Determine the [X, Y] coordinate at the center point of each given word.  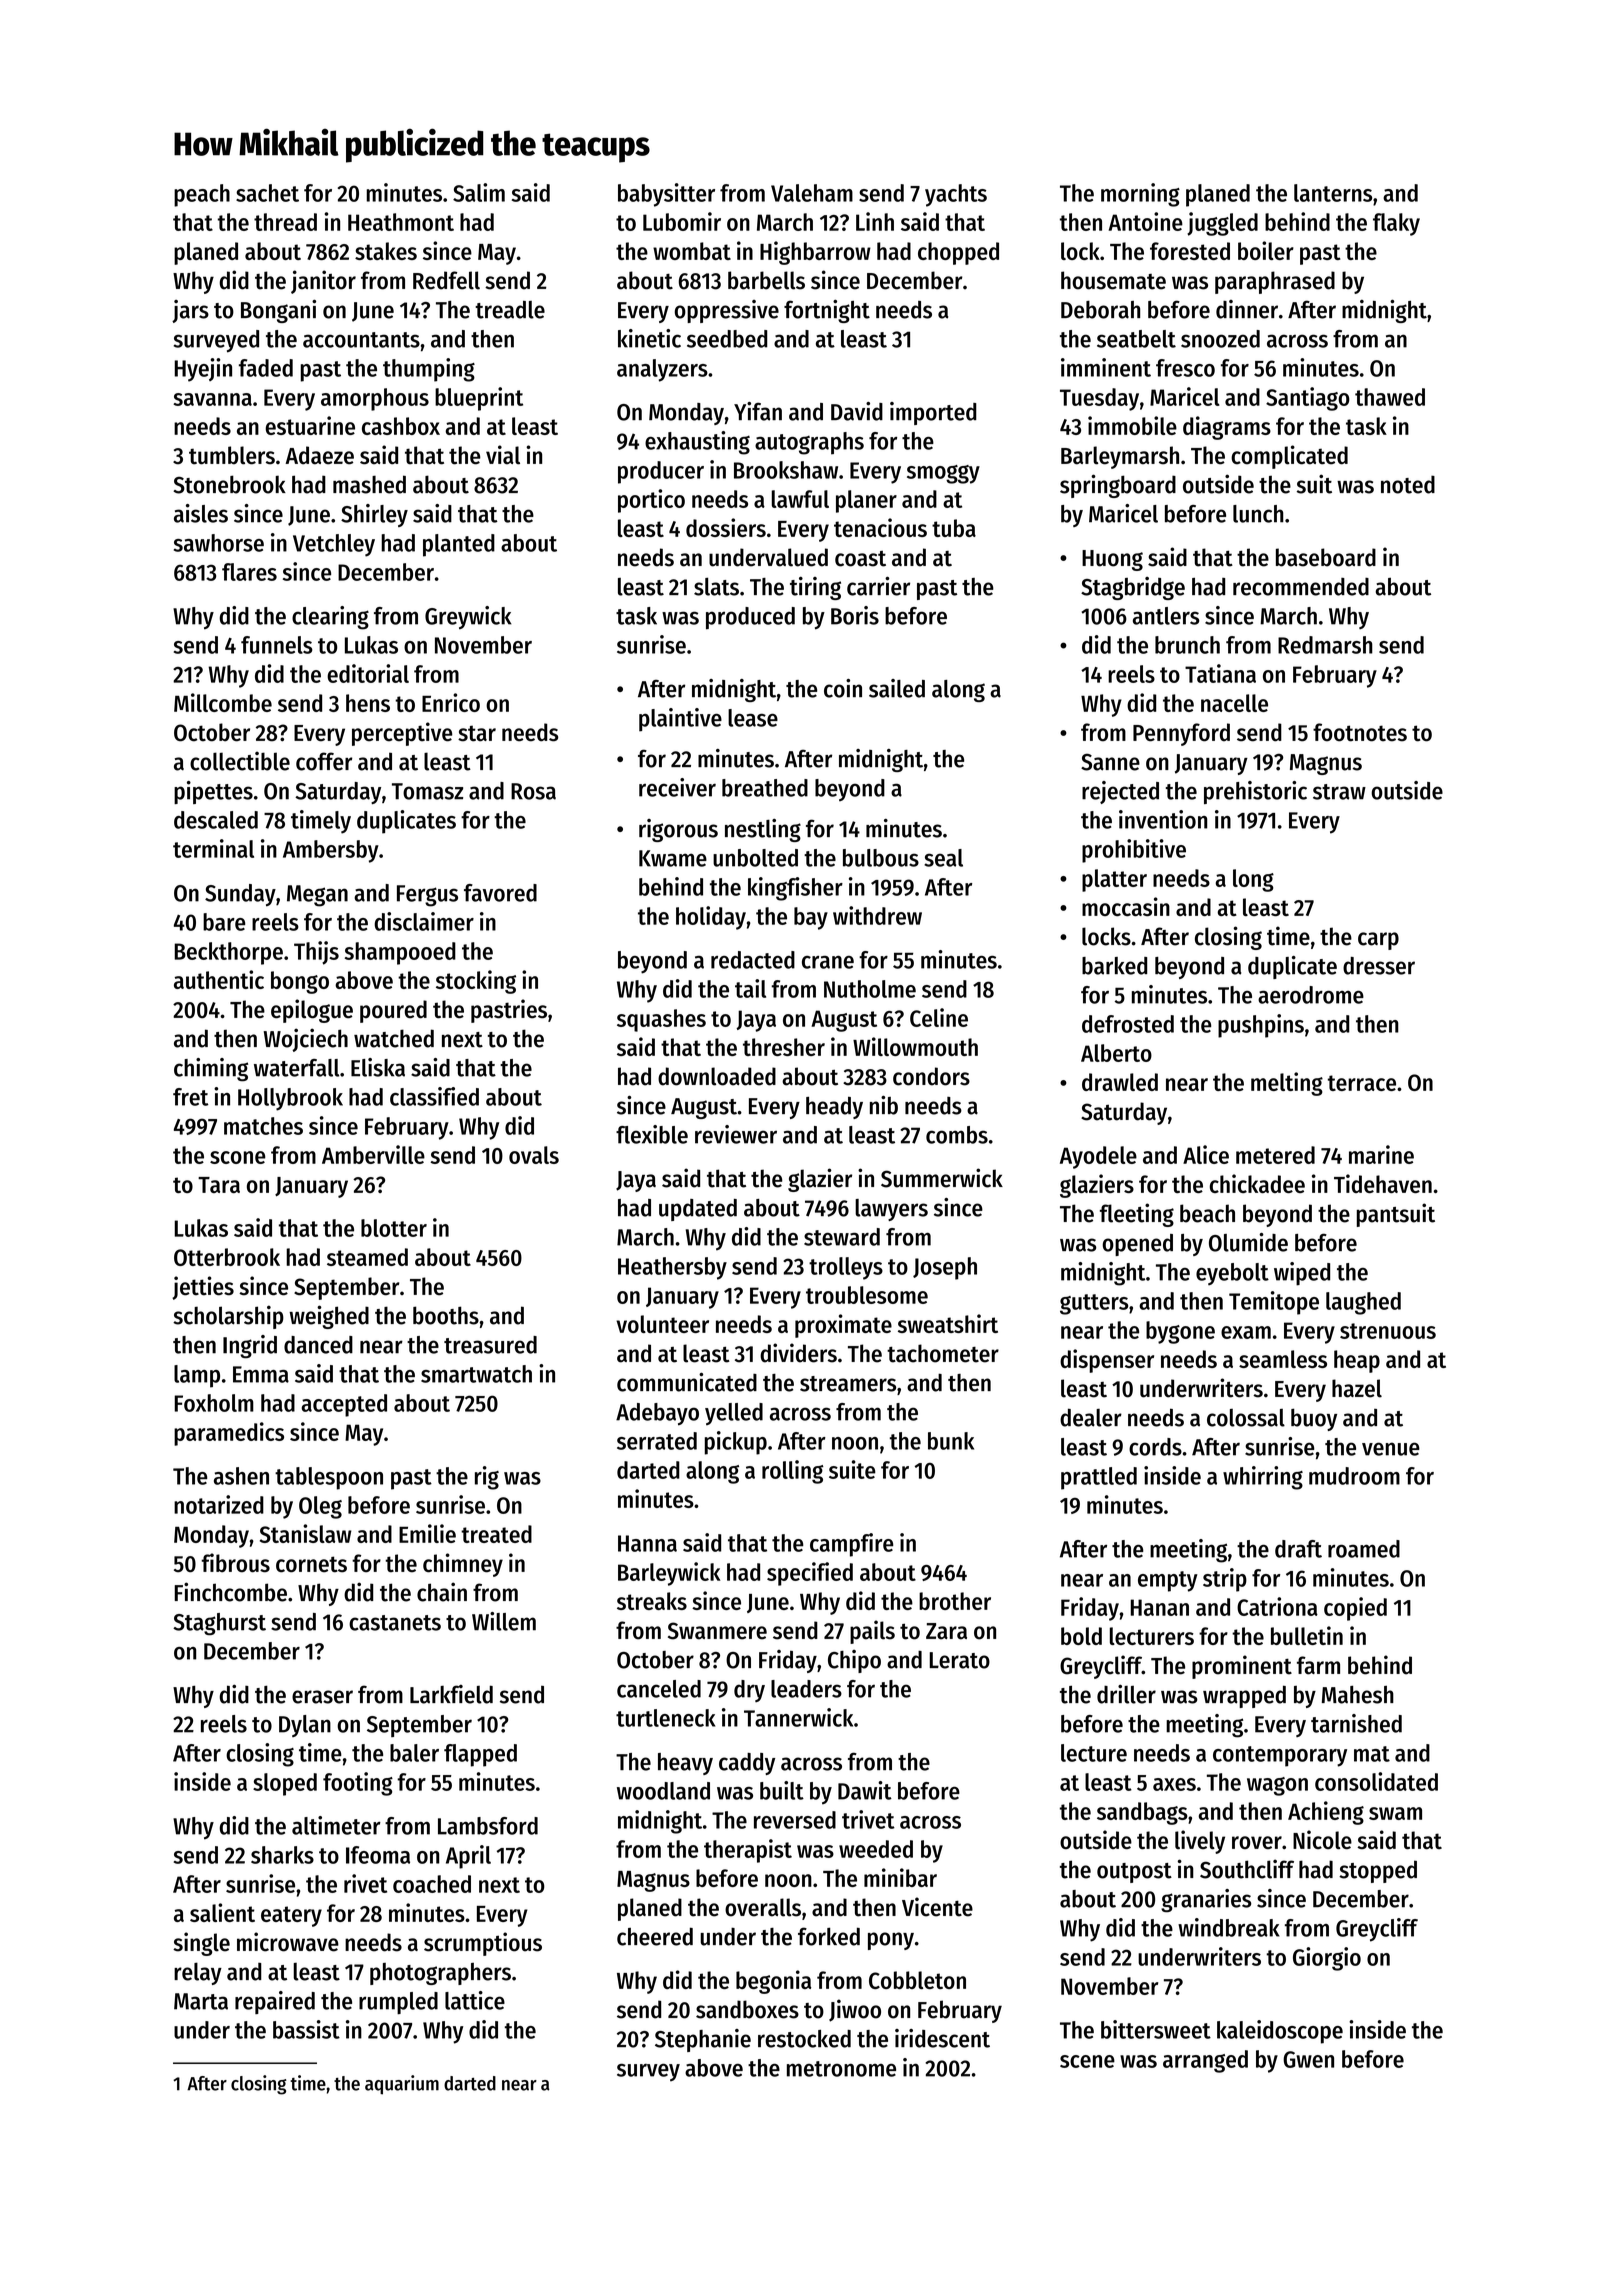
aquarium [402, 2085]
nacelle [1234, 703]
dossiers [726, 527]
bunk [951, 1441]
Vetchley [334, 545]
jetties [203, 1288]
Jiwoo [855, 2010]
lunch [1258, 514]
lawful [800, 499]
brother [955, 1601]
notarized [219, 1504]
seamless [1283, 1359]
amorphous [375, 399]
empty [1168, 1581]
